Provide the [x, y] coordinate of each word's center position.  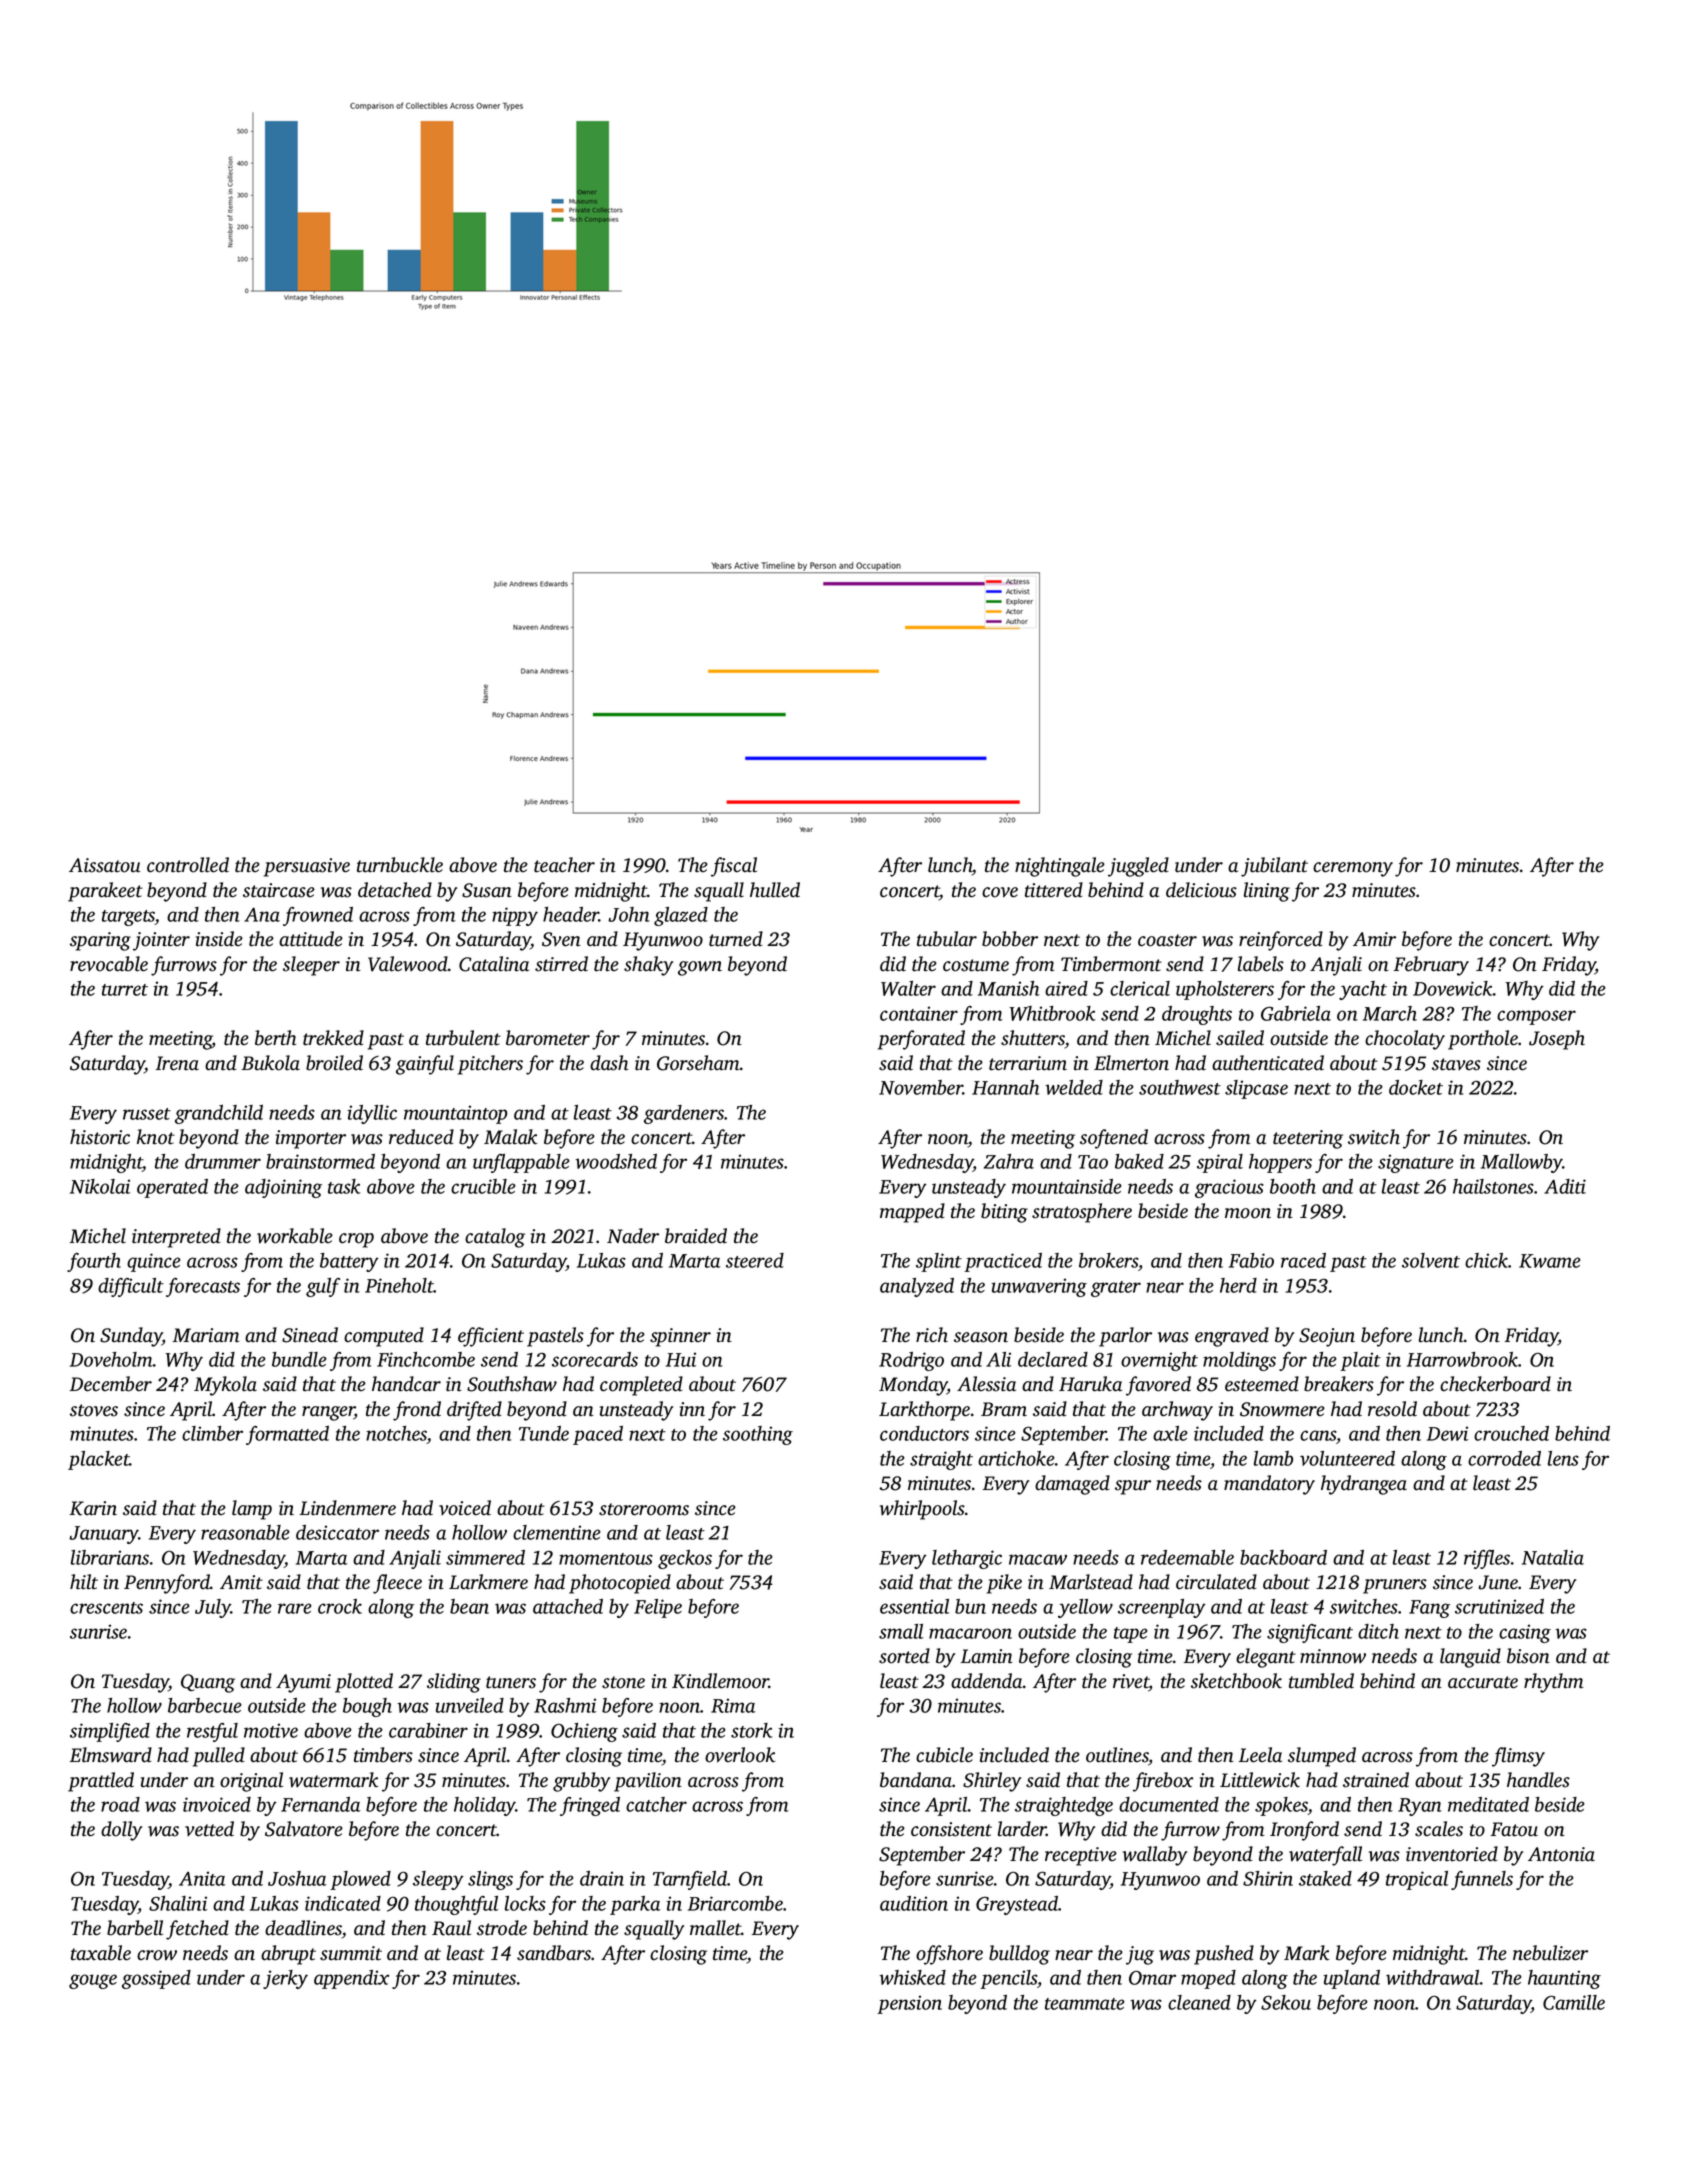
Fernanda [320, 1804]
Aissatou [105, 865]
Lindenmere [348, 1508]
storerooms [644, 1509]
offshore [949, 1955]
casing [1525, 1633]
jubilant [1274, 867]
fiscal [734, 867]
